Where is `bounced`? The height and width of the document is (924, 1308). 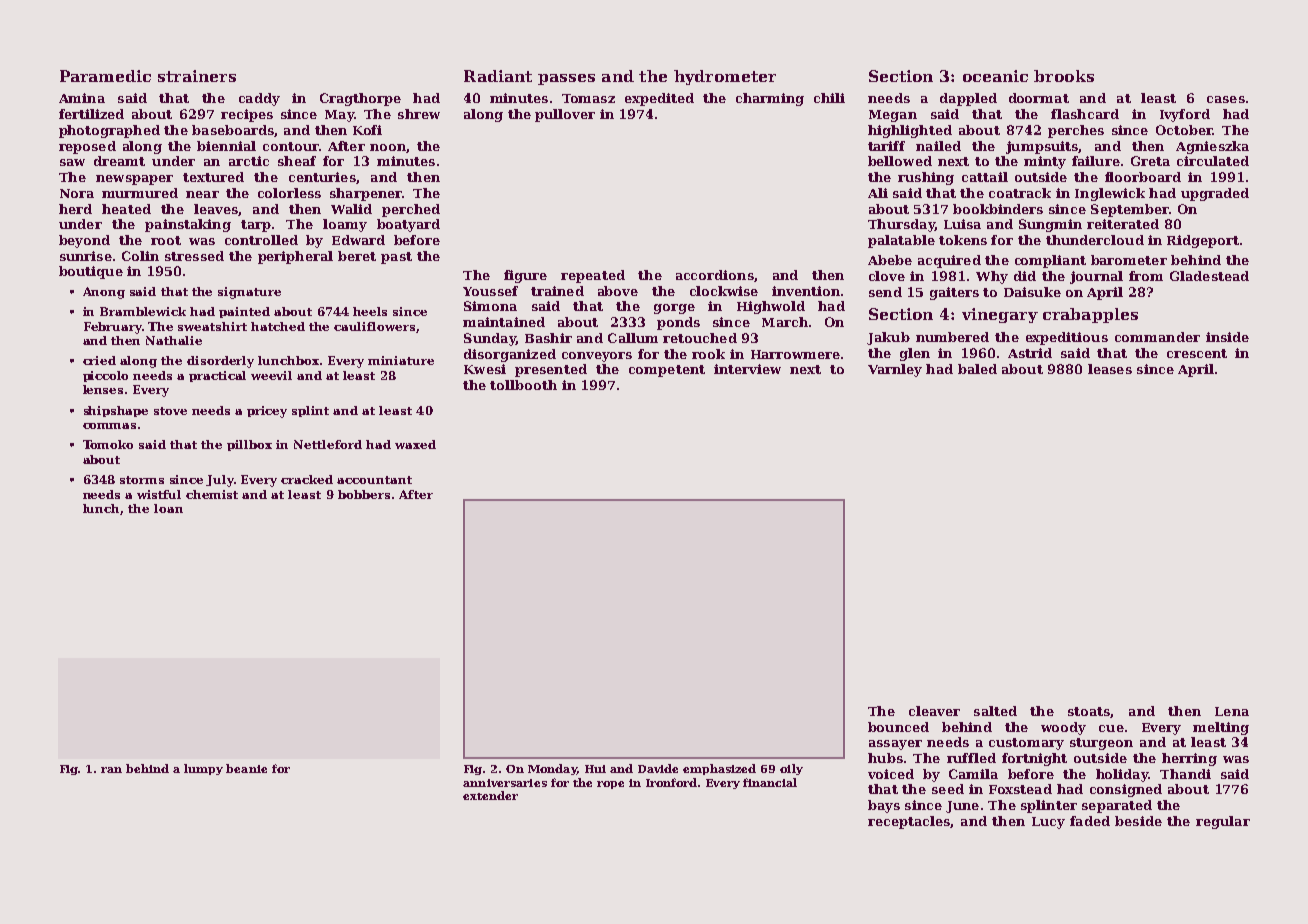 bounced is located at coordinates (898, 727).
